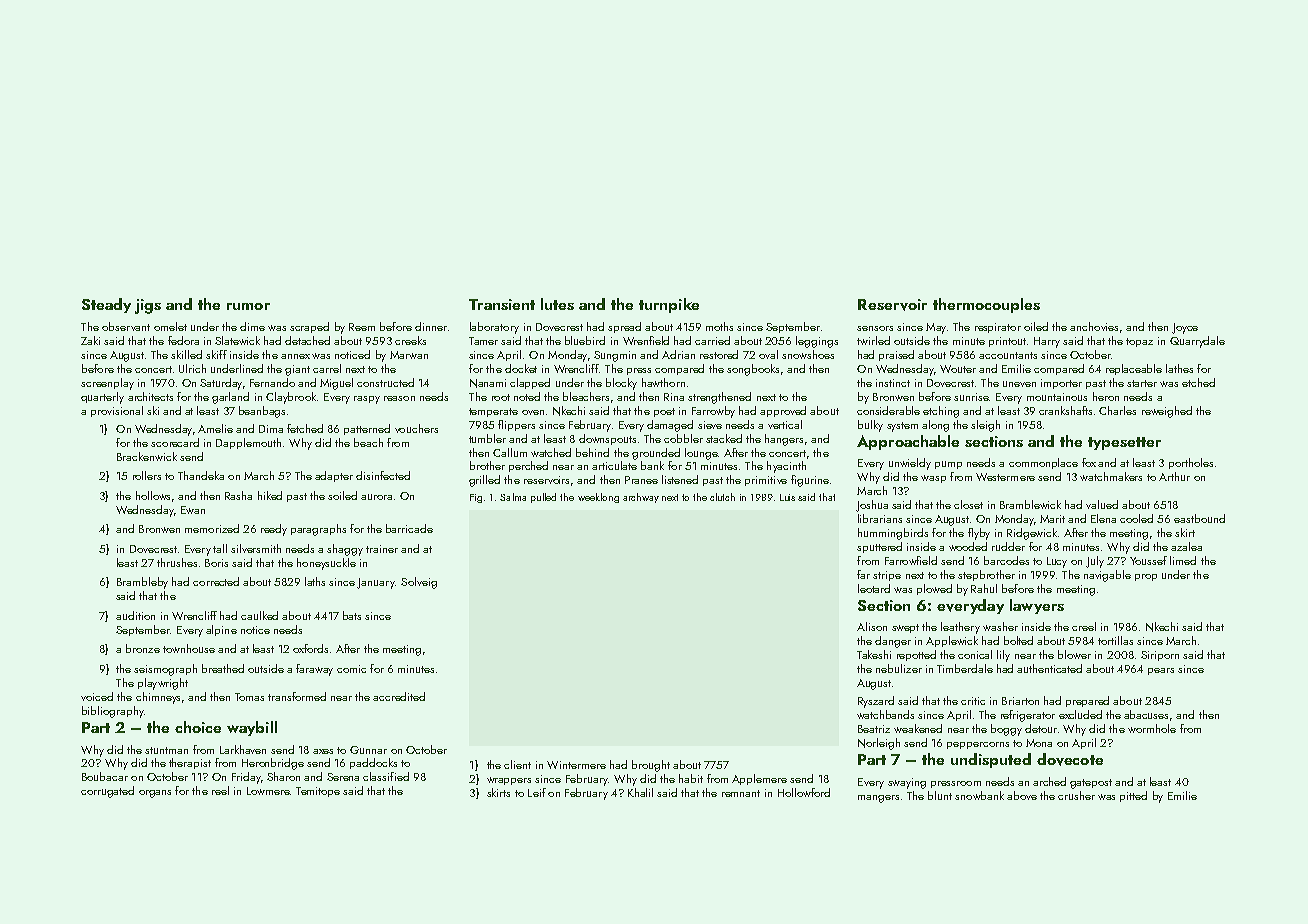  I want to click on Joyce, so click(1185, 328).
